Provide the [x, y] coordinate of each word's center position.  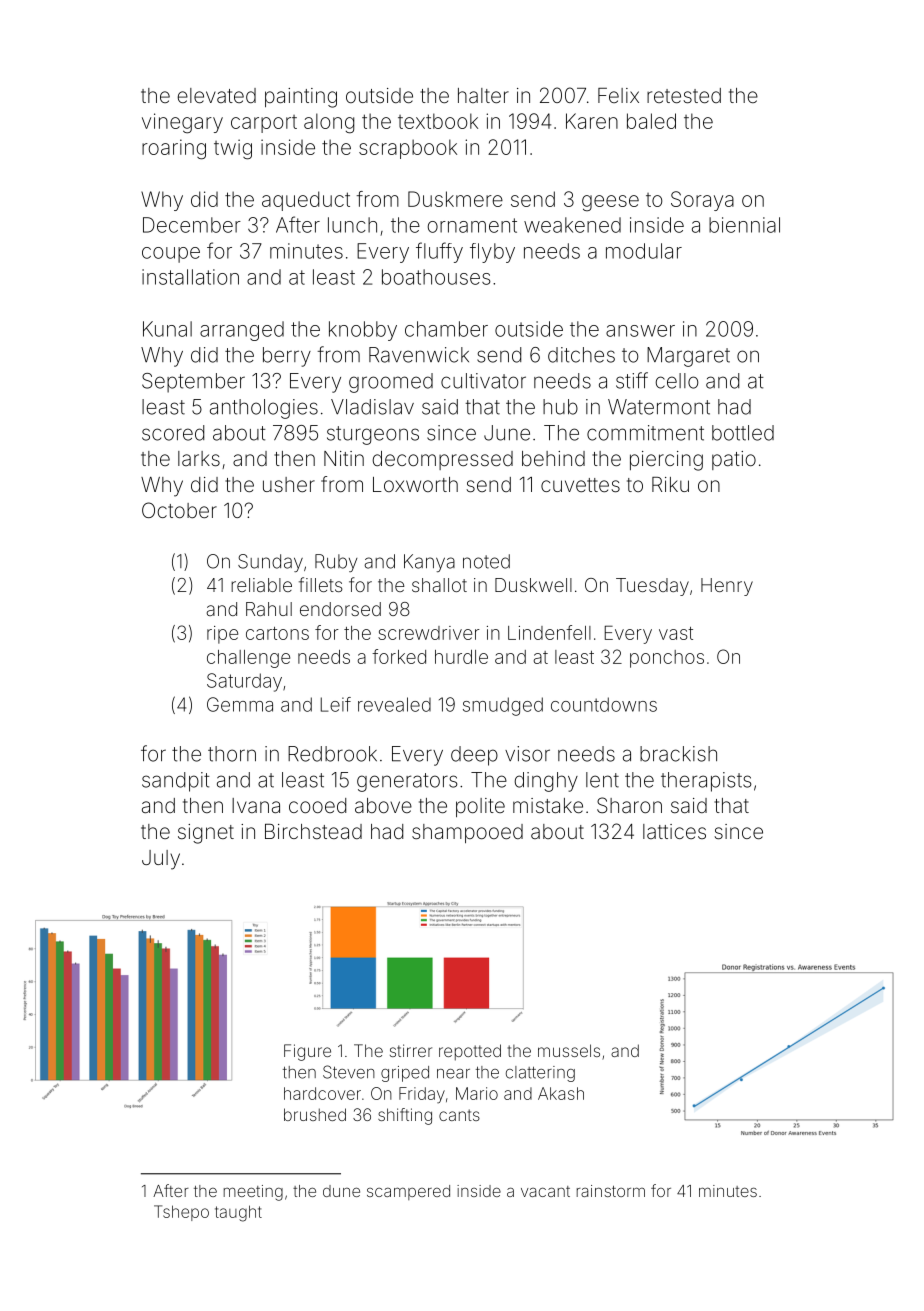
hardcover [322, 1093]
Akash [561, 1093]
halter [483, 95]
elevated [216, 95]
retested [684, 95]
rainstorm [611, 1191]
